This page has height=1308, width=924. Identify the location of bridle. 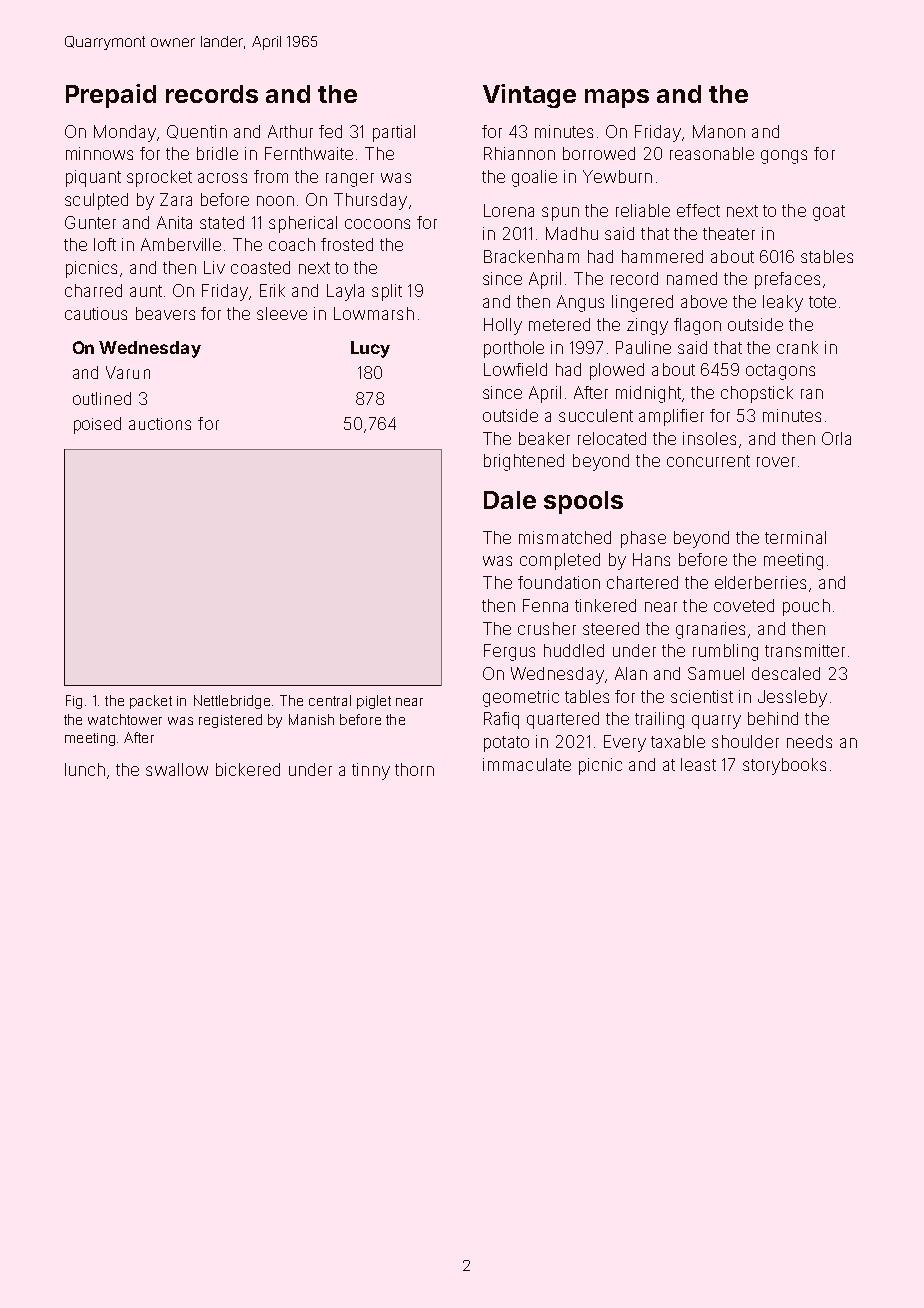
(217, 153).
